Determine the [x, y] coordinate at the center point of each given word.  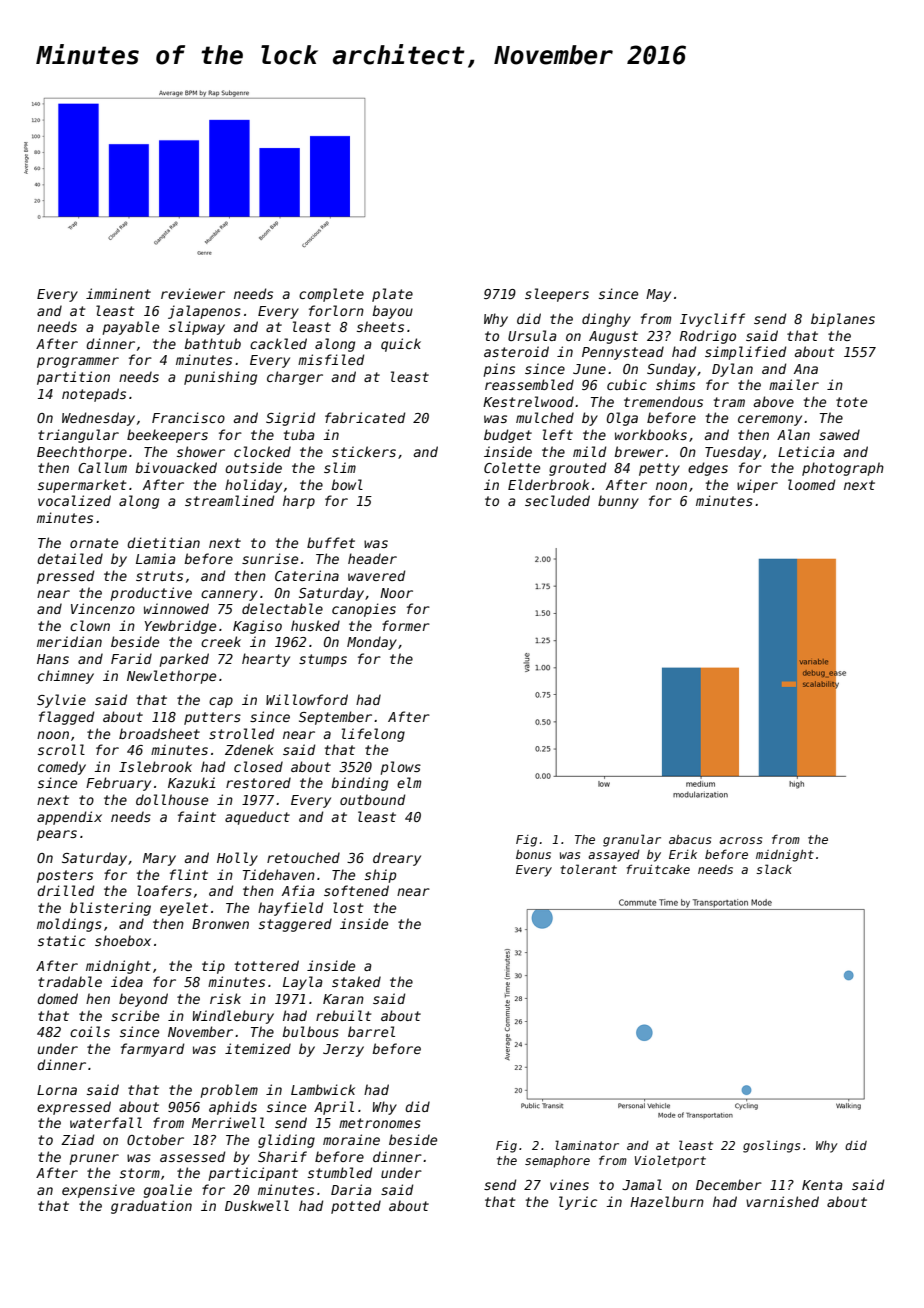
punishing [220, 378]
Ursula [532, 335]
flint [189, 874]
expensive [98, 1191]
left [558, 434]
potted [356, 1207]
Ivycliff [712, 320]
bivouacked [176, 467]
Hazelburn [667, 1201]
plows [400, 768]
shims [675, 384]
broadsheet [159, 733]
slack [774, 869]
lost [348, 907]
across [740, 840]
